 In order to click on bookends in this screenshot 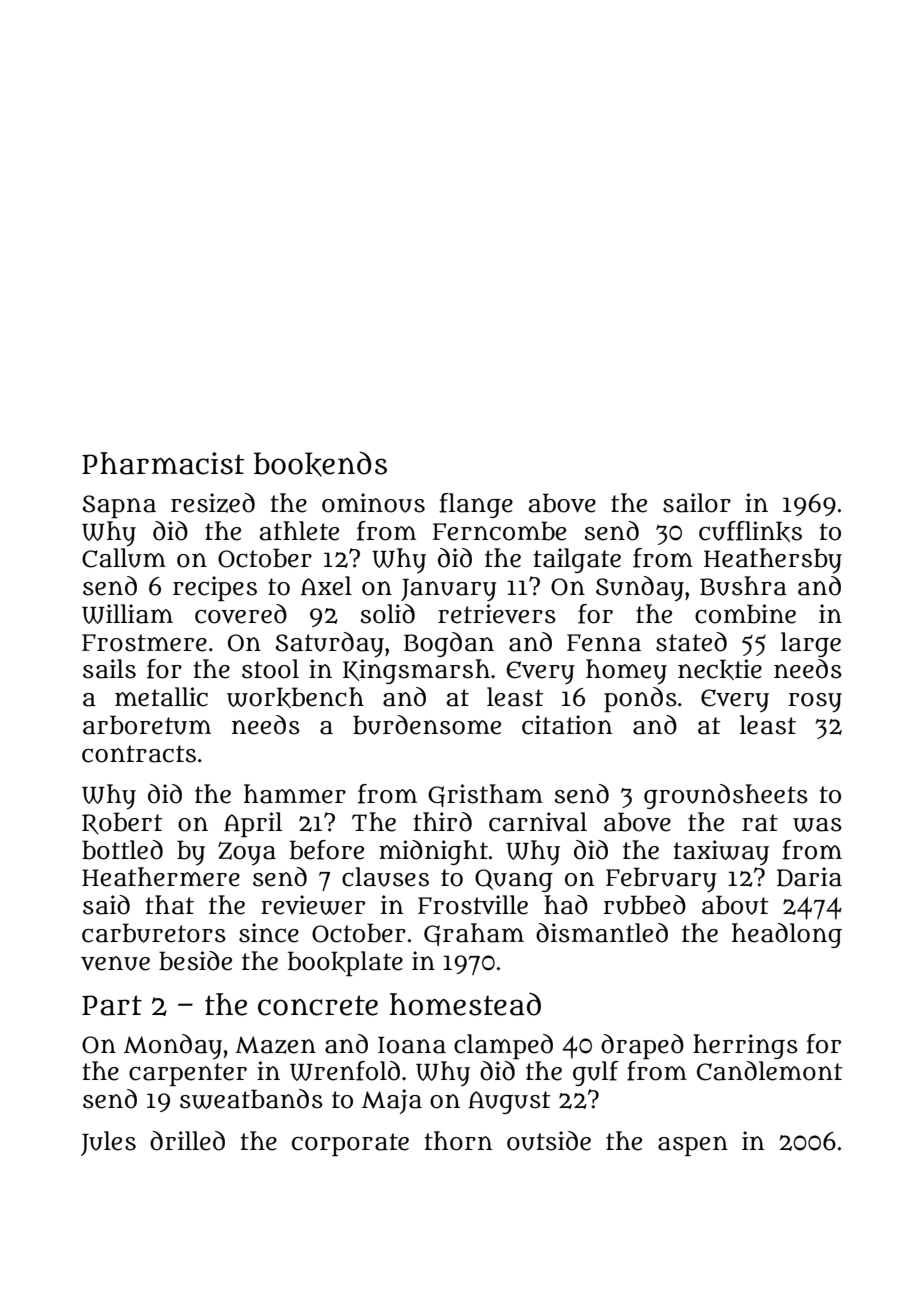, I will do `click(320, 464)`.
